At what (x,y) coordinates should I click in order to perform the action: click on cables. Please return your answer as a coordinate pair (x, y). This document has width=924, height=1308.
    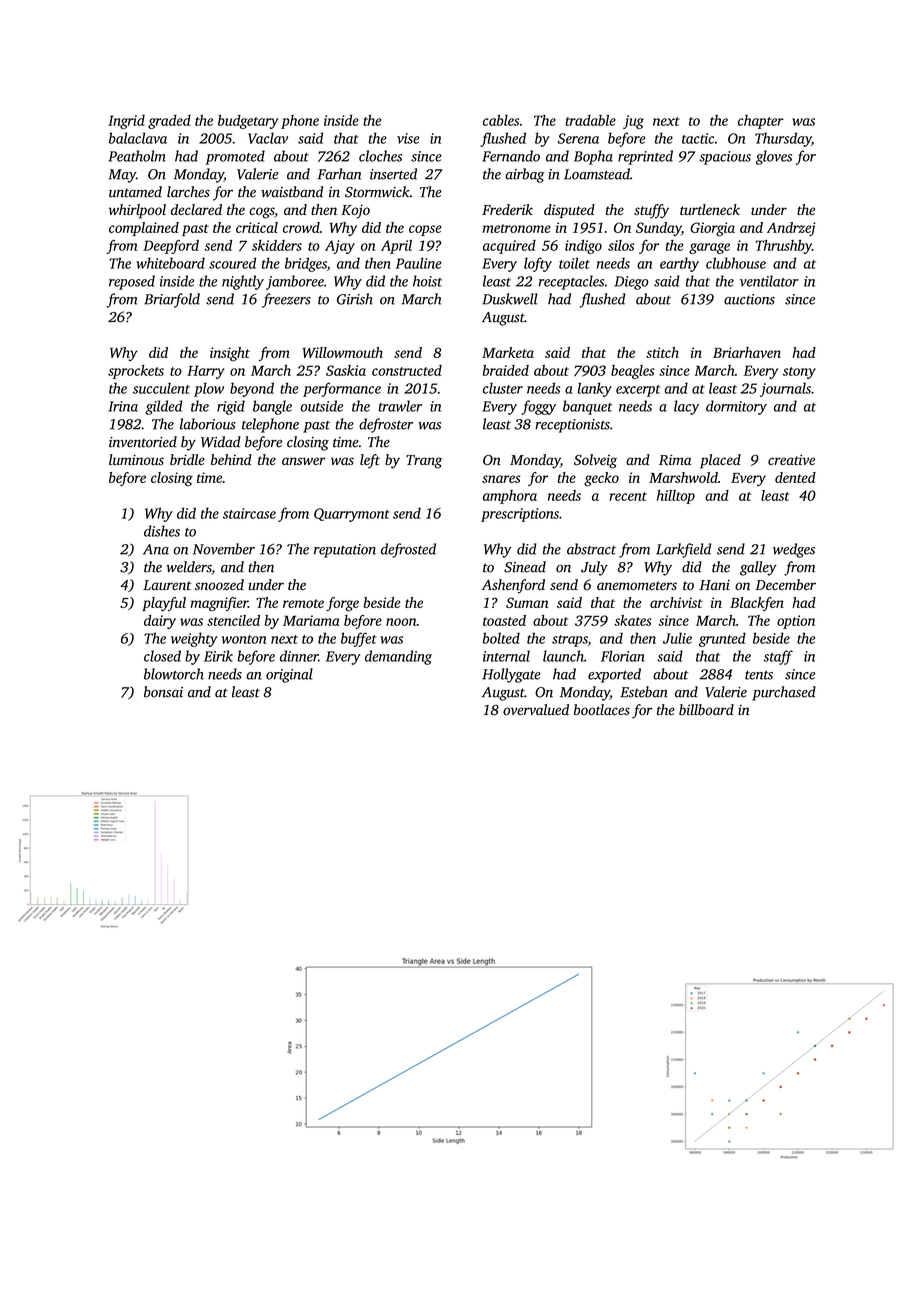
    Looking at the image, I should click on (501, 120).
